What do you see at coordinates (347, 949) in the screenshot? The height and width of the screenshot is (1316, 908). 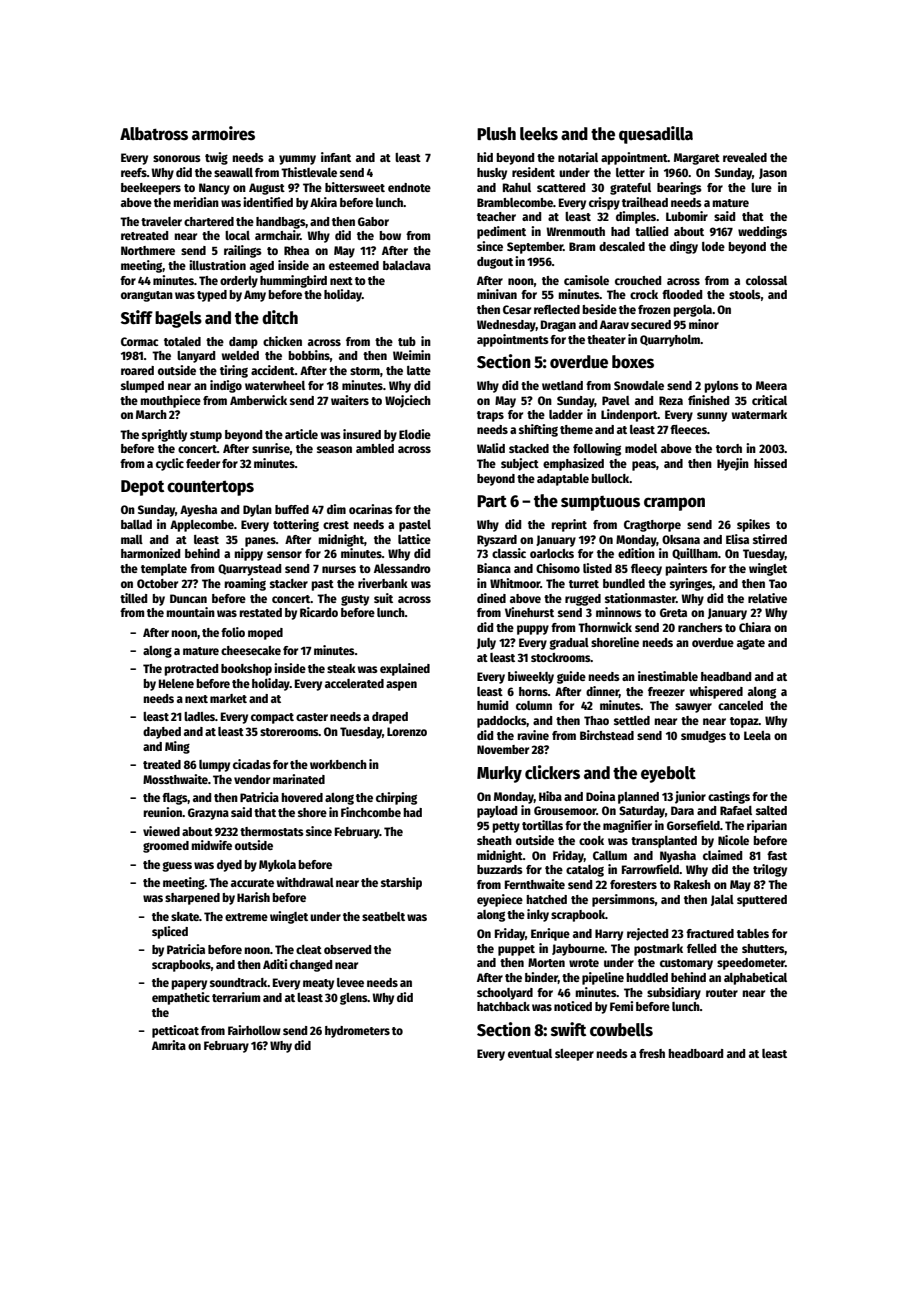 I see `observed` at bounding box center [347, 949].
